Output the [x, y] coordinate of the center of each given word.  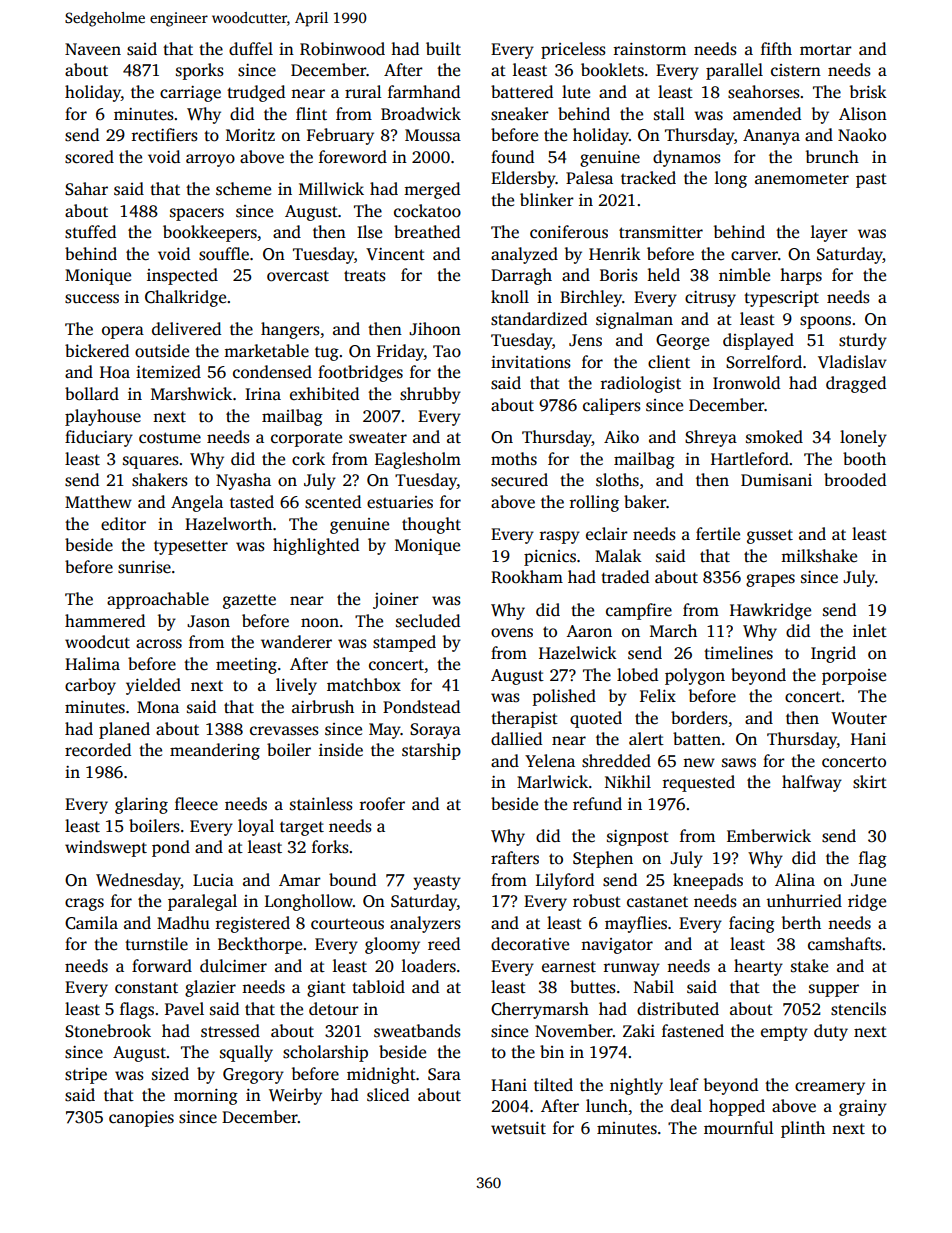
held [663, 275]
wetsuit [518, 1128]
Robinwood [342, 49]
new [699, 763]
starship [431, 751]
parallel [734, 71]
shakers [160, 480]
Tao [447, 351]
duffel [251, 49]
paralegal [202, 902]
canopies [141, 1119]
